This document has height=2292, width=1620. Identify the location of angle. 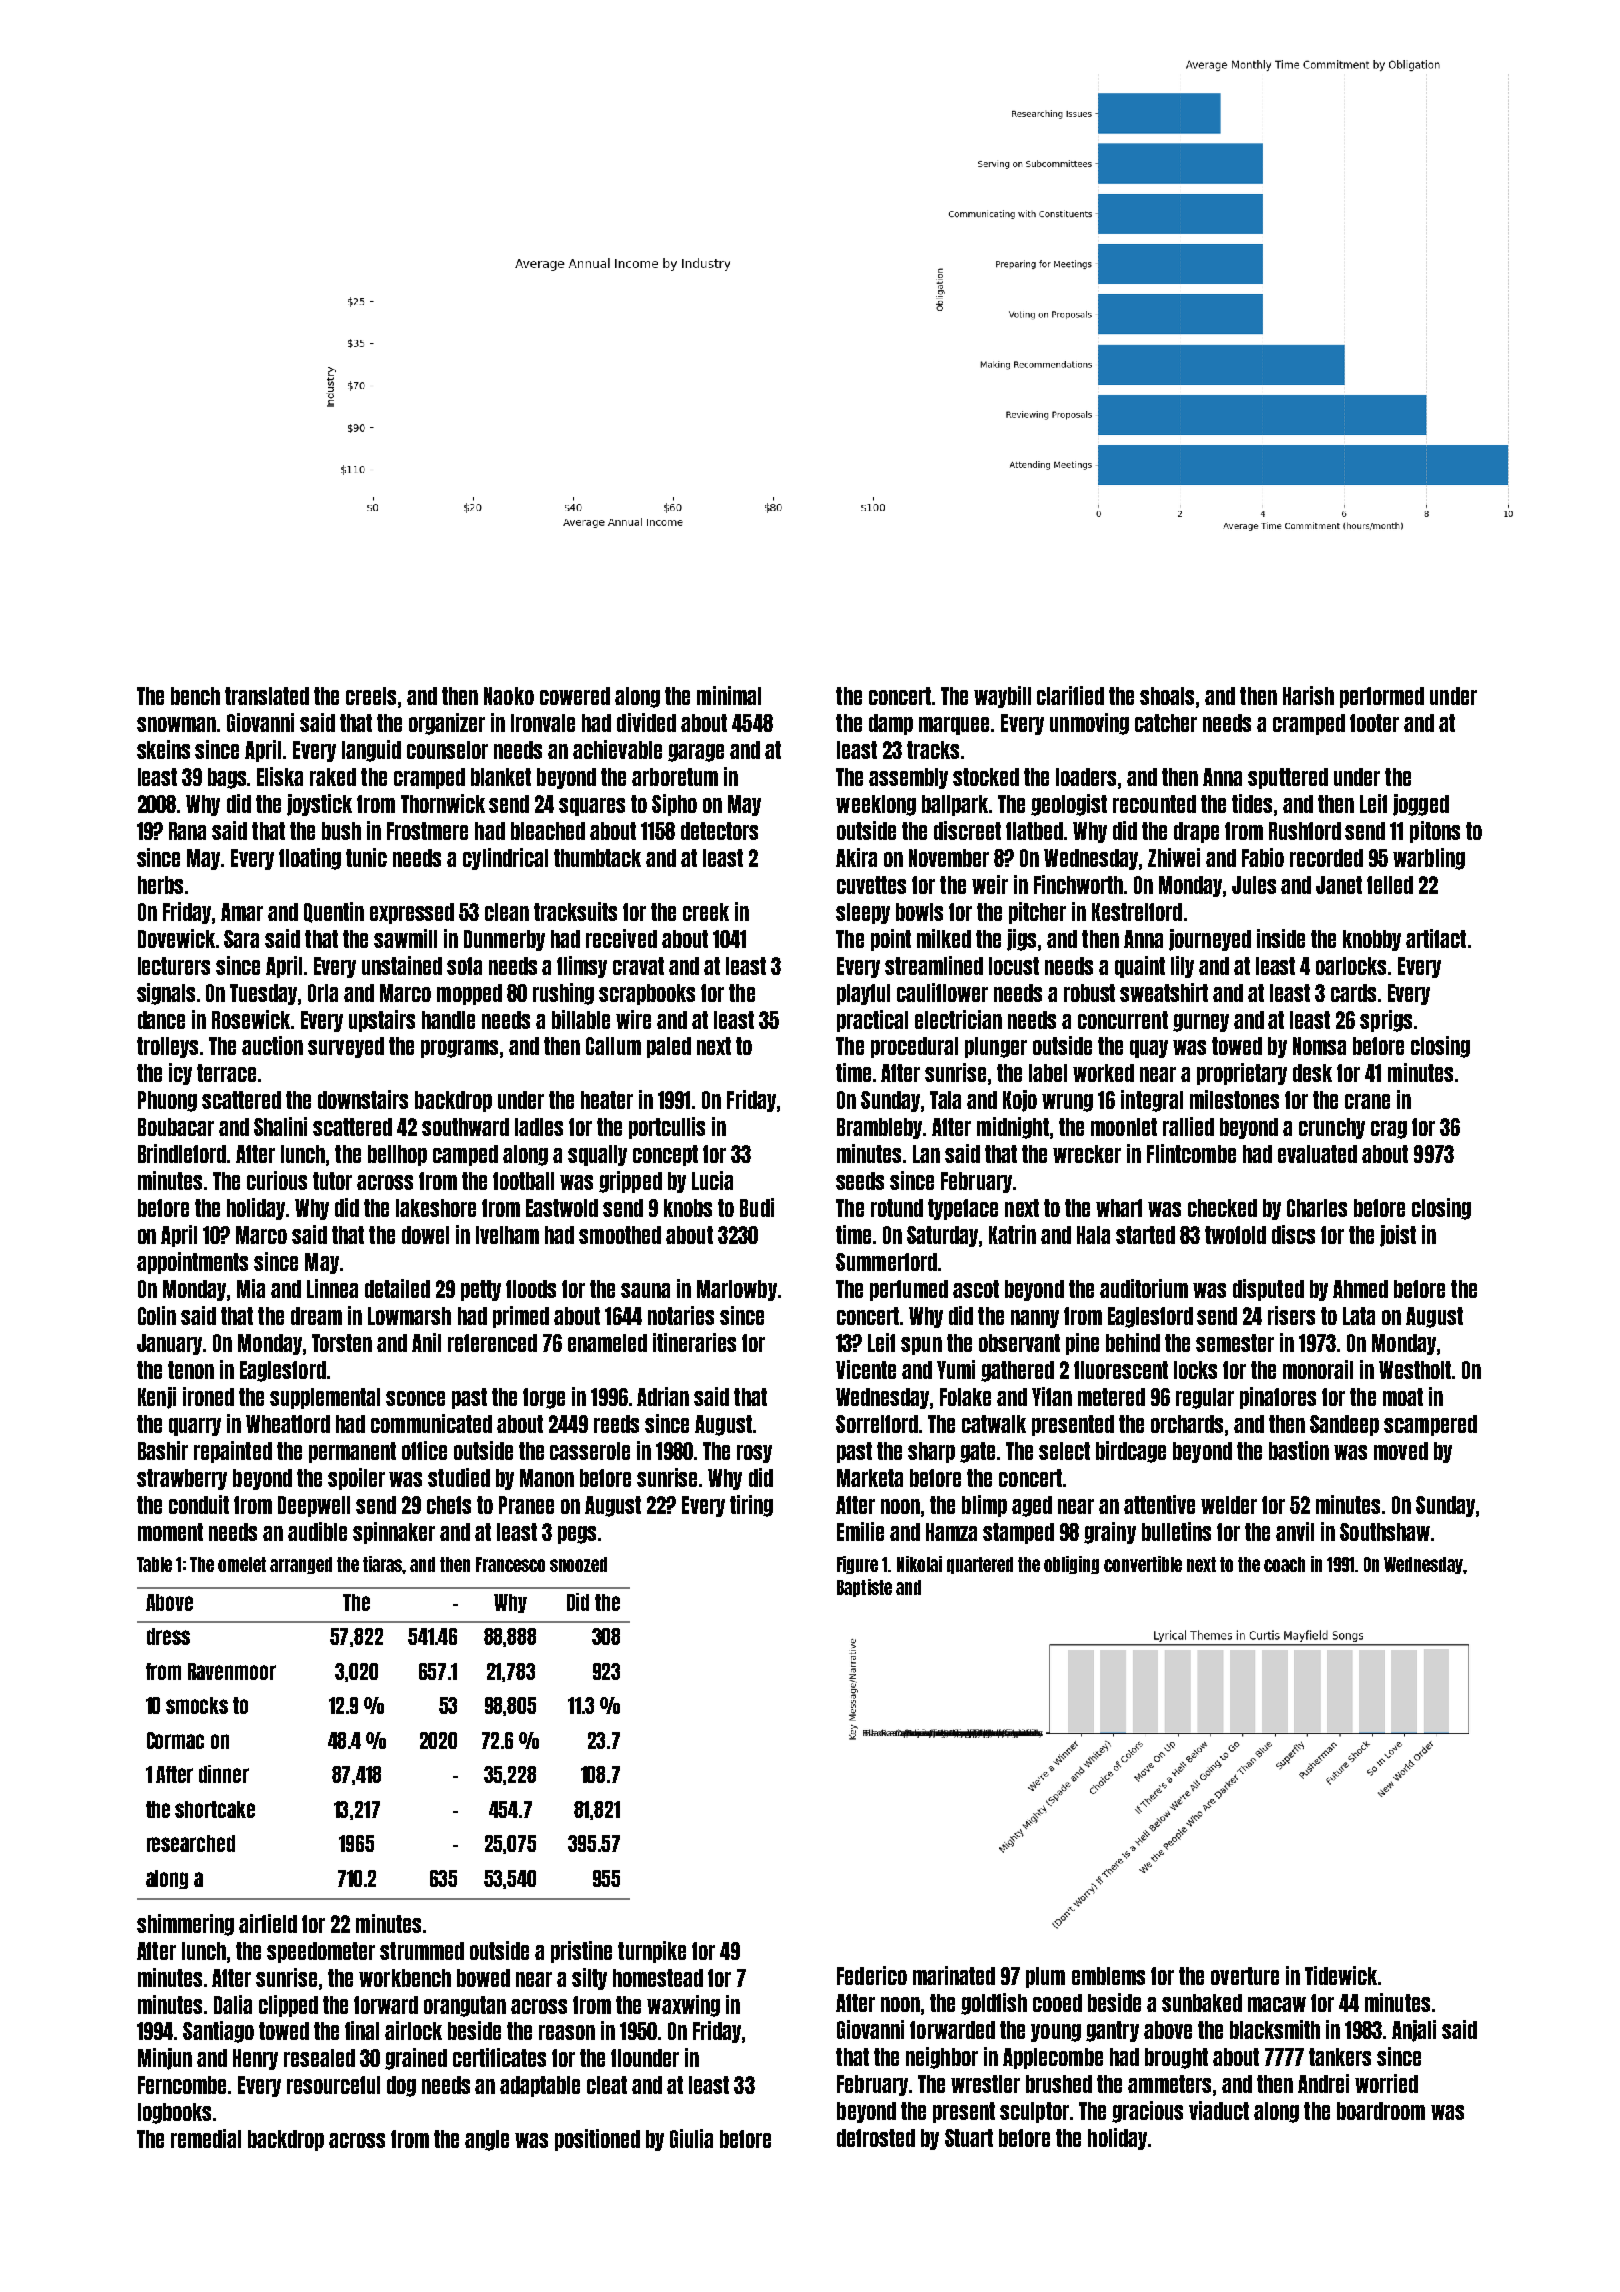
(487, 2140).
